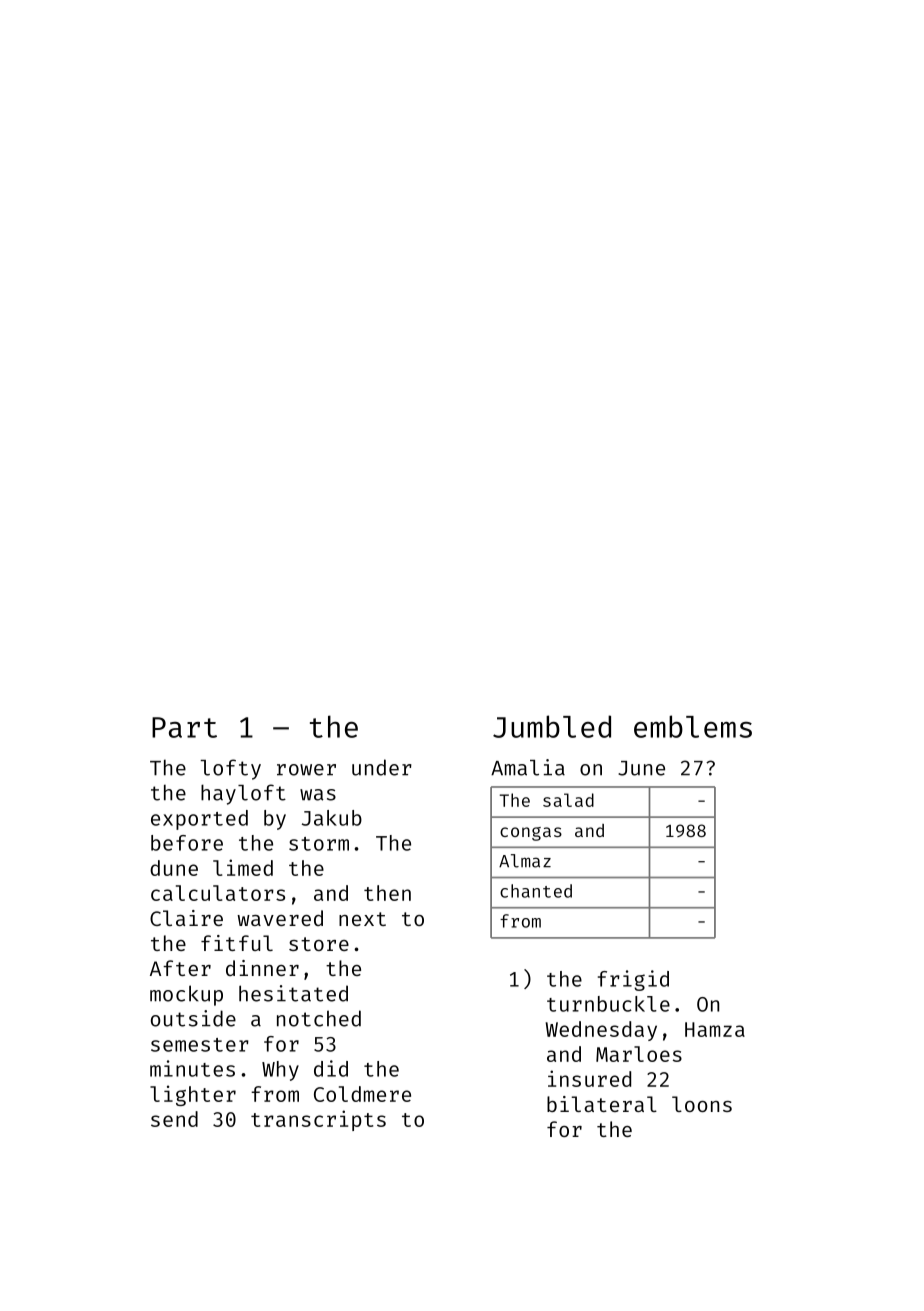  Describe the element at coordinates (693, 726) in the document. I see `emblems` at that location.
